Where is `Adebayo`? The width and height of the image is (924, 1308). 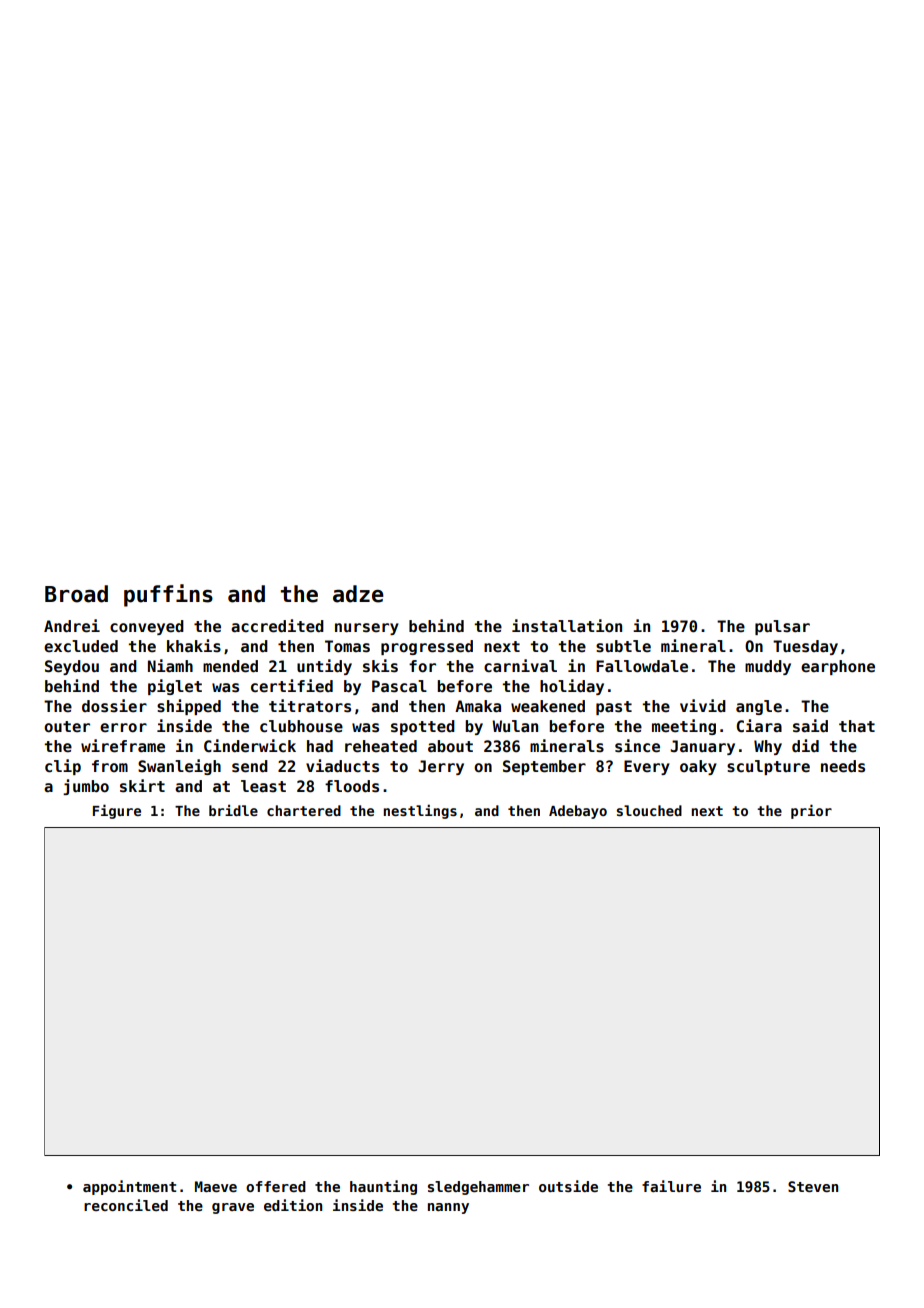 Adebayo is located at coordinates (578, 812).
